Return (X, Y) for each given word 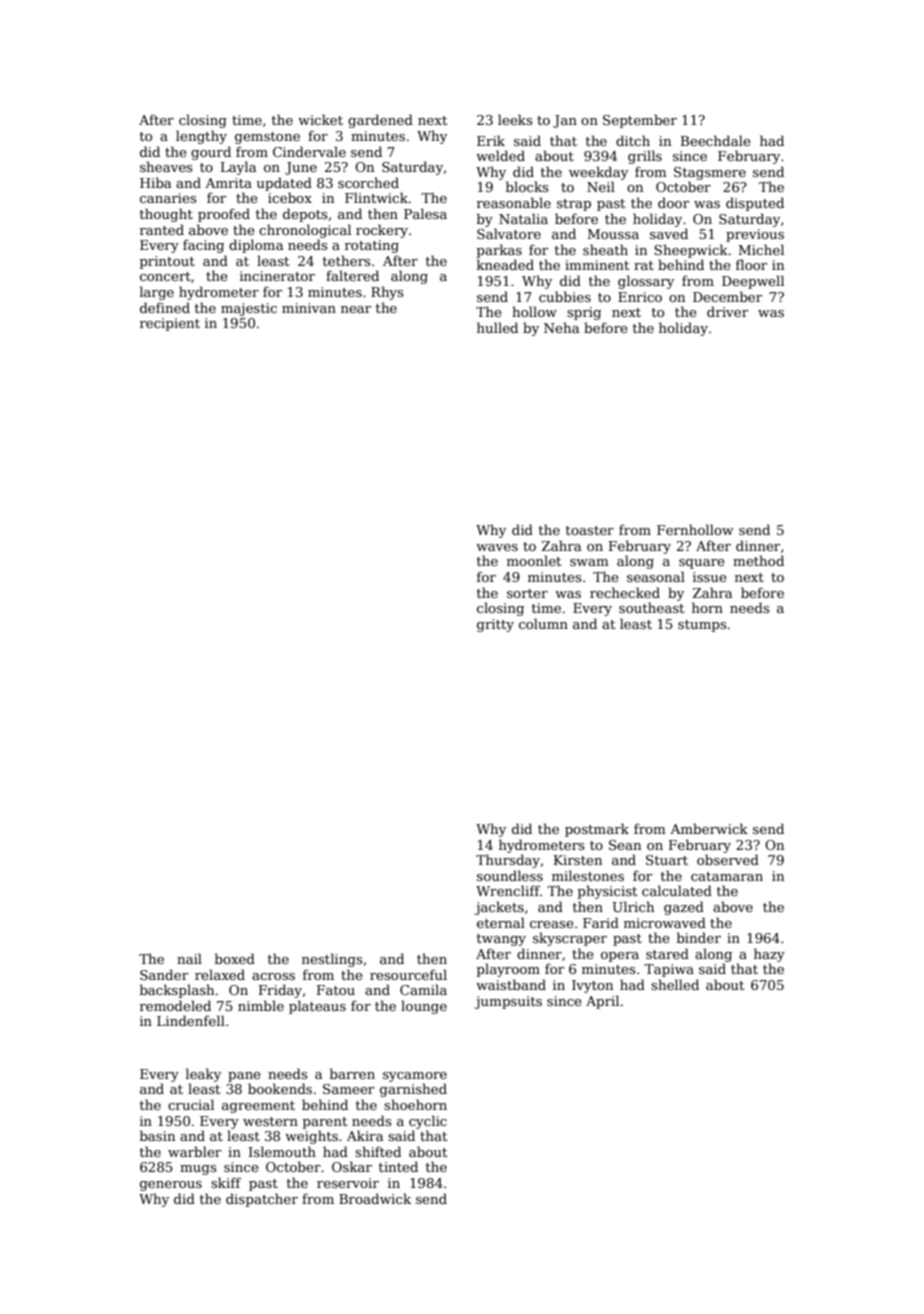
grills (645, 157)
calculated (677, 890)
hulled (497, 327)
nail (189, 958)
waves (497, 547)
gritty (495, 625)
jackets (499, 908)
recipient (170, 324)
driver (727, 311)
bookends (280, 1088)
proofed (224, 215)
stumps (702, 626)
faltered (352, 275)
